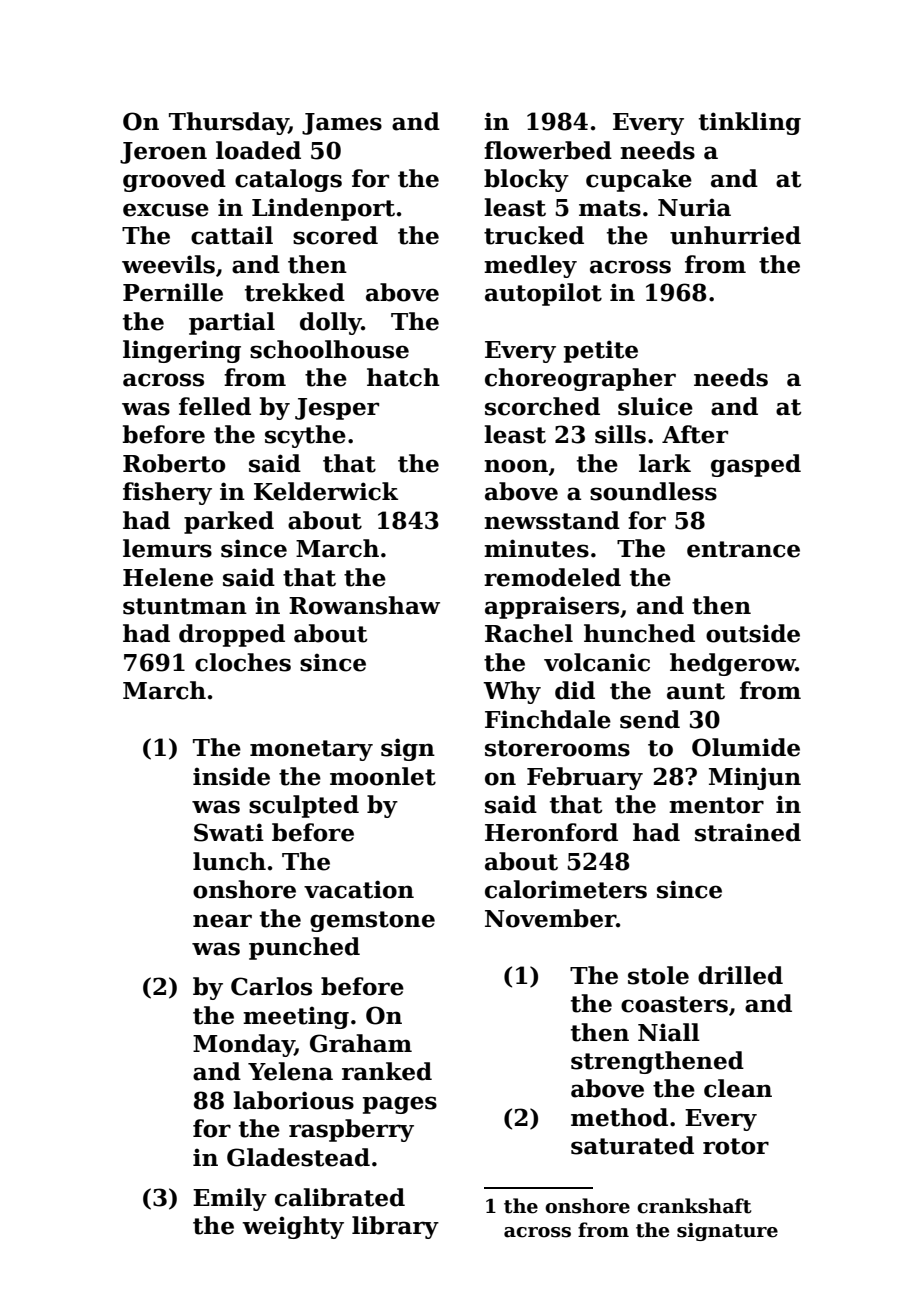 The height and width of the page is (1311, 924). Describe the element at coordinates (753, 633) in the page. I see `outside` at that location.
